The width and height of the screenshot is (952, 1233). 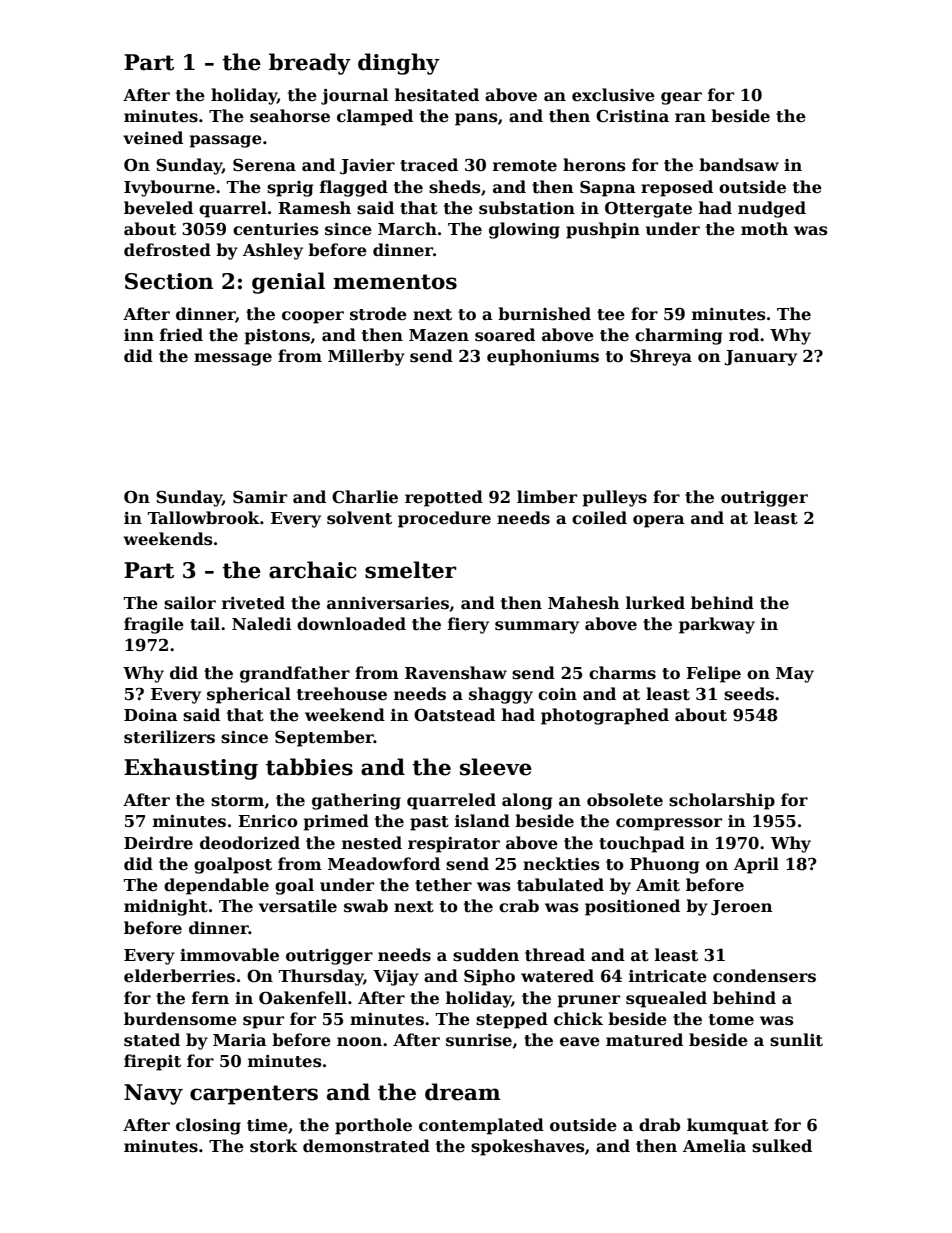 I want to click on stork, so click(x=274, y=1146).
